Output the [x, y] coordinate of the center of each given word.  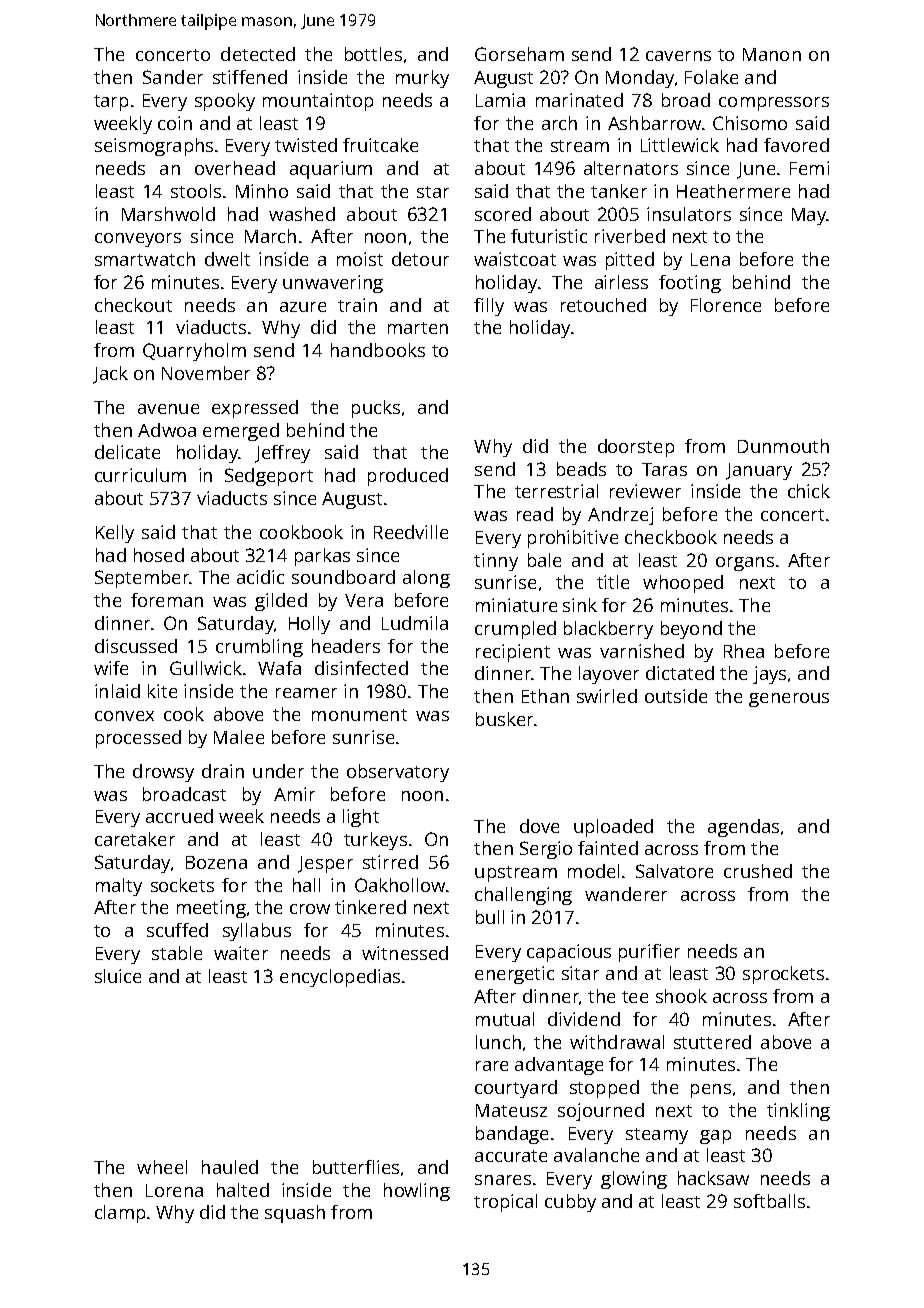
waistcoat [515, 259]
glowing [634, 1180]
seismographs [154, 147]
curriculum [140, 475]
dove [539, 826]
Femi [809, 168]
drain [223, 771]
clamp [120, 1214]
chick [809, 491]
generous [789, 700]
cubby [570, 1203]
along [426, 579]
